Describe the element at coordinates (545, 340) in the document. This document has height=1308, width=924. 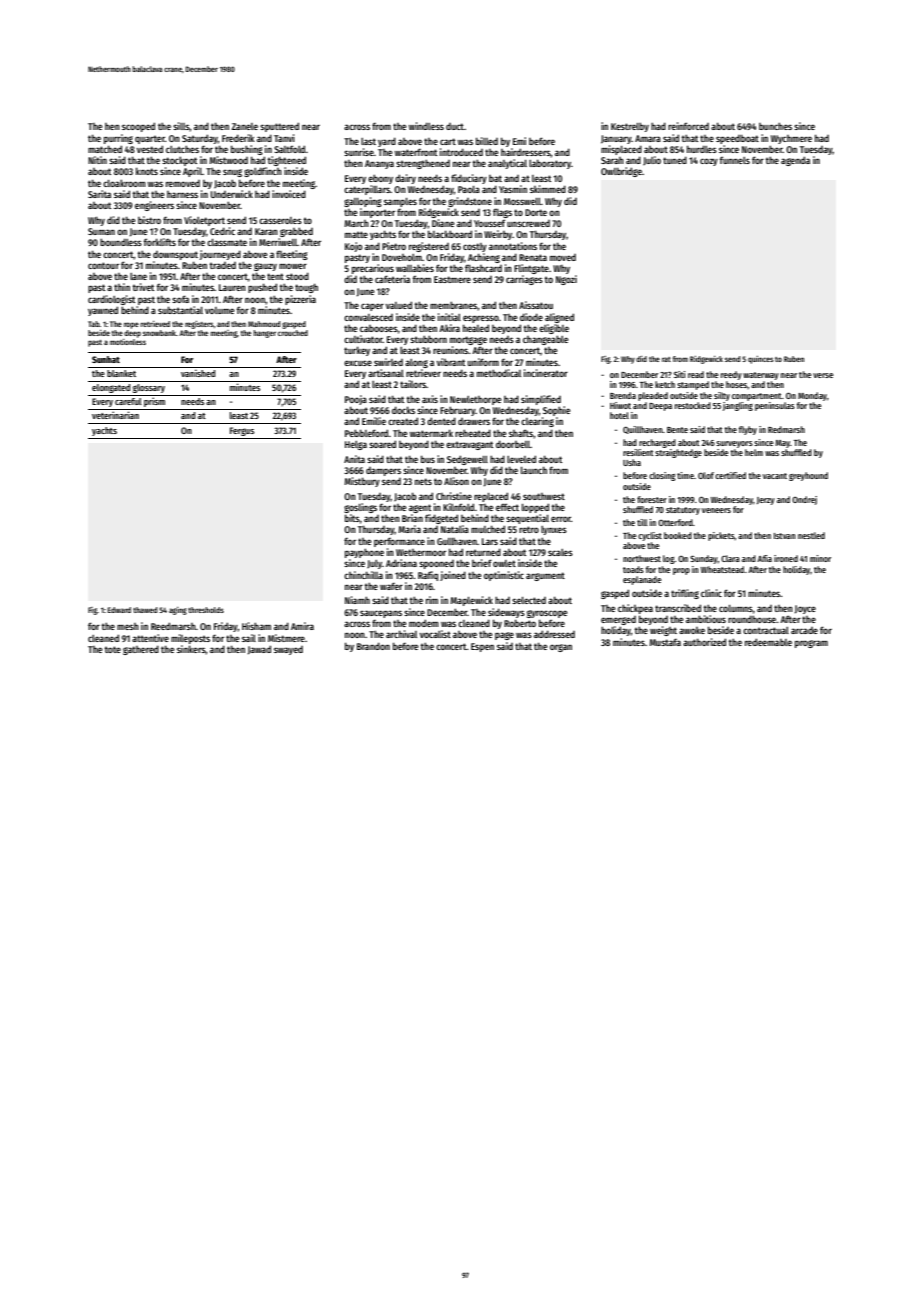
I see `changeable` at that location.
